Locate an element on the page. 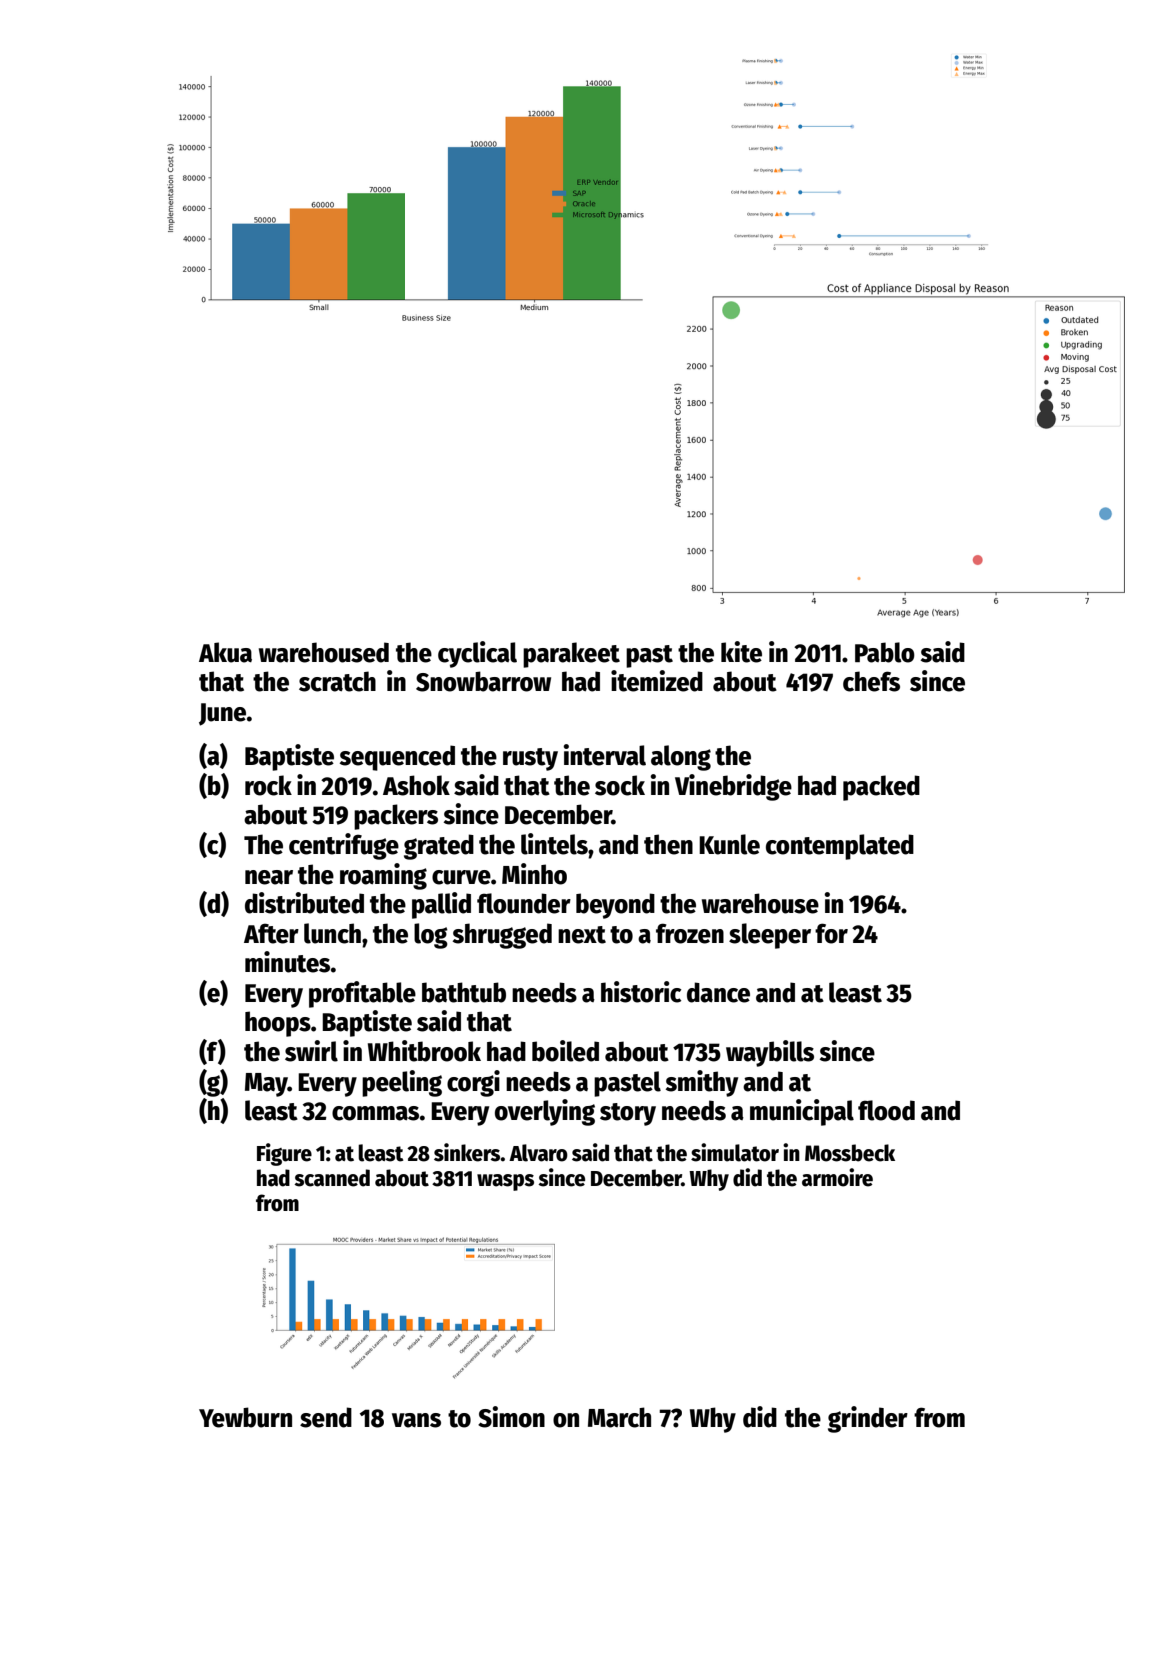 This image has width=1165, height=1654. scratch is located at coordinates (337, 681).
